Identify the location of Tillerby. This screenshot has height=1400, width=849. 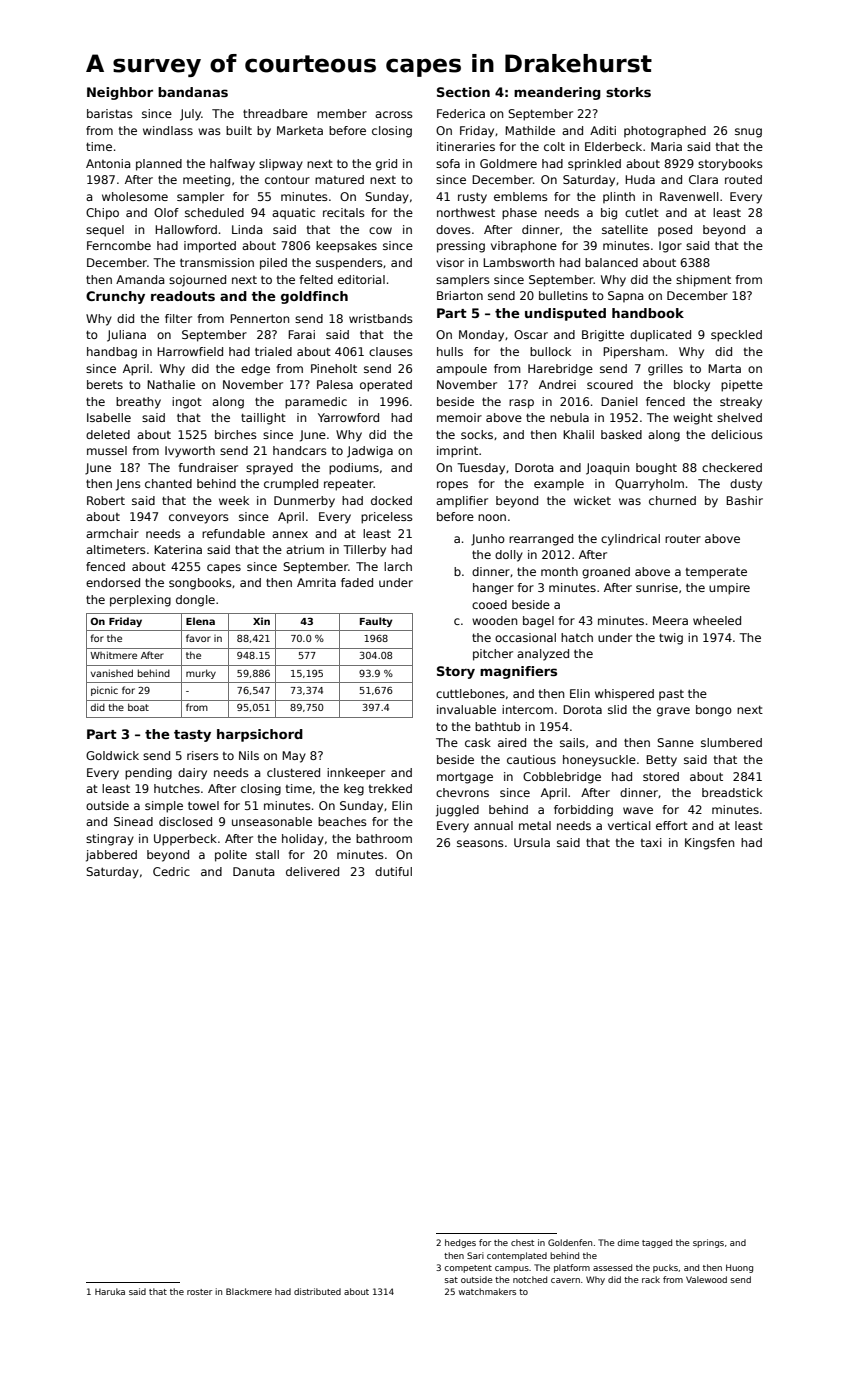
(364, 551).
